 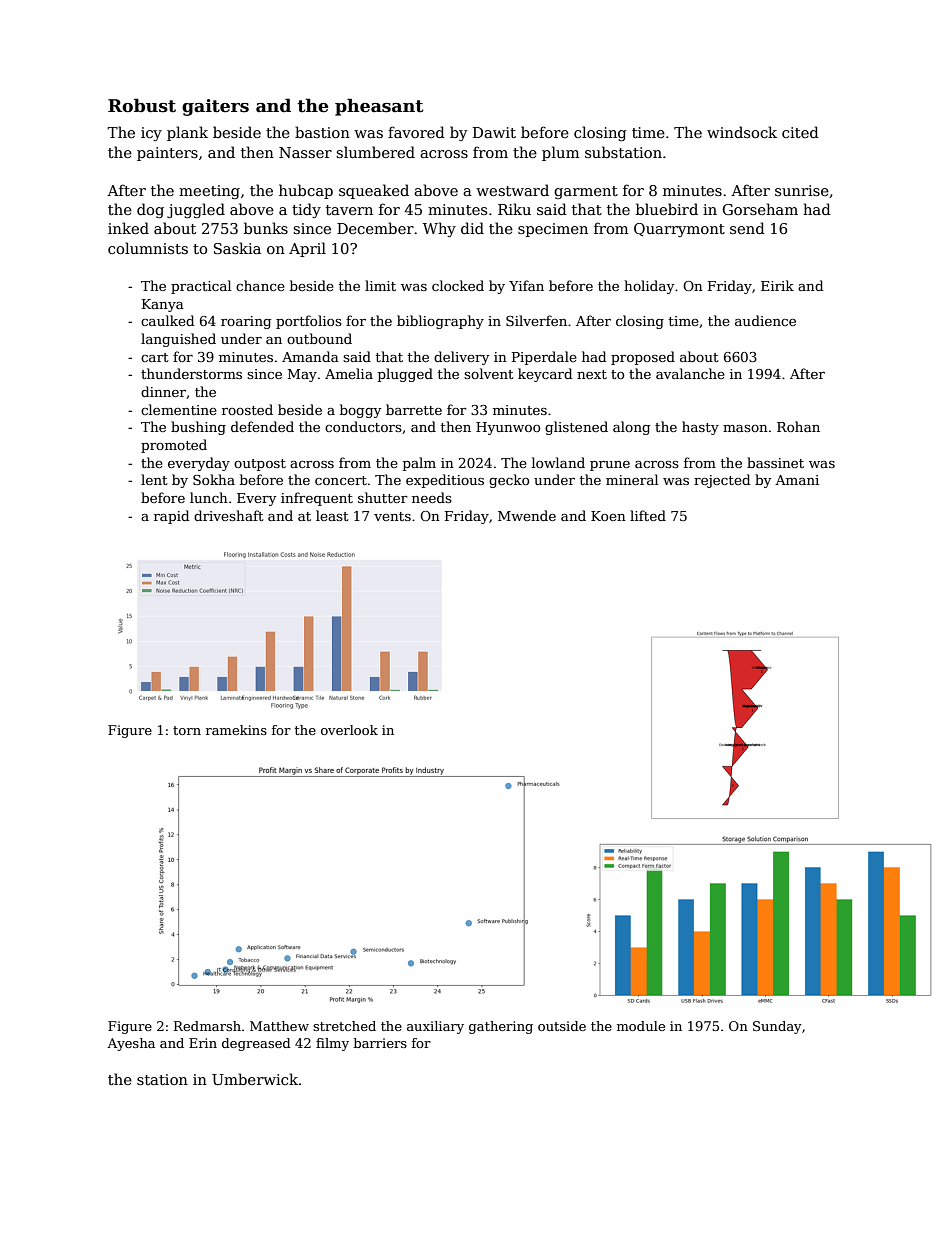 I want to click on Koen, so click(x=608, y=516).
